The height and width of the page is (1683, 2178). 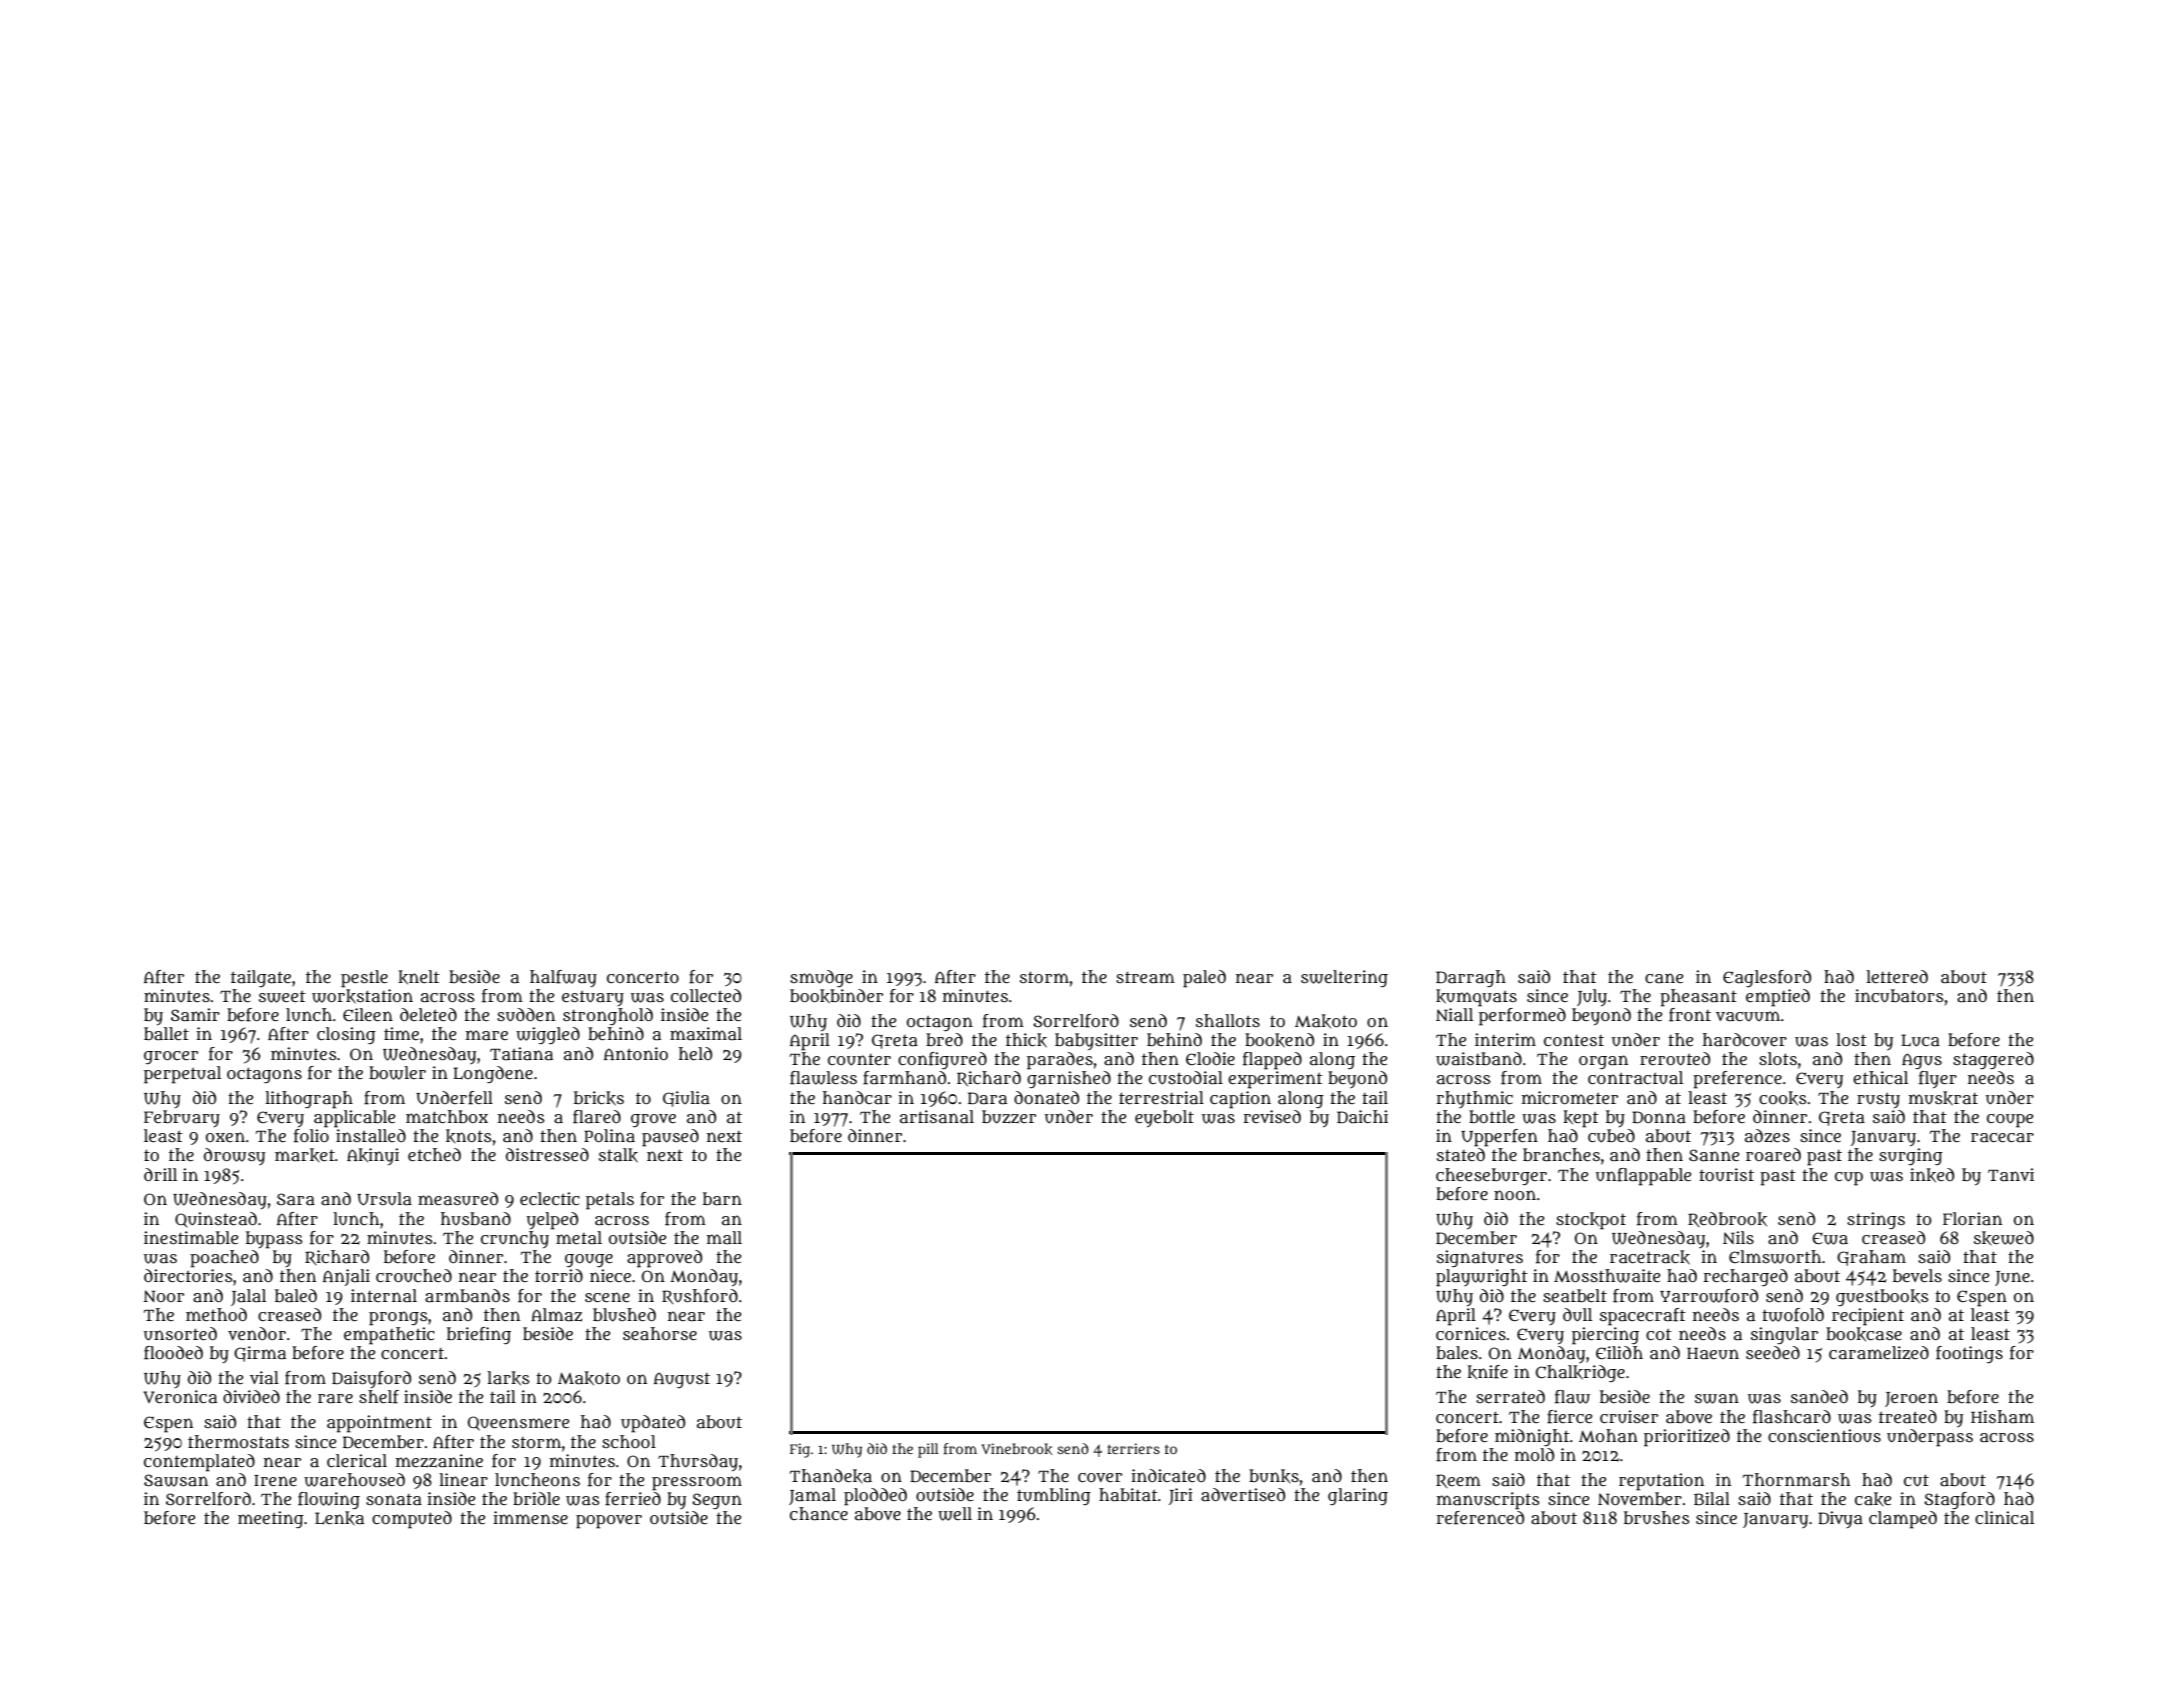 I want to click on lettered, so click(x=1897, y=976).
